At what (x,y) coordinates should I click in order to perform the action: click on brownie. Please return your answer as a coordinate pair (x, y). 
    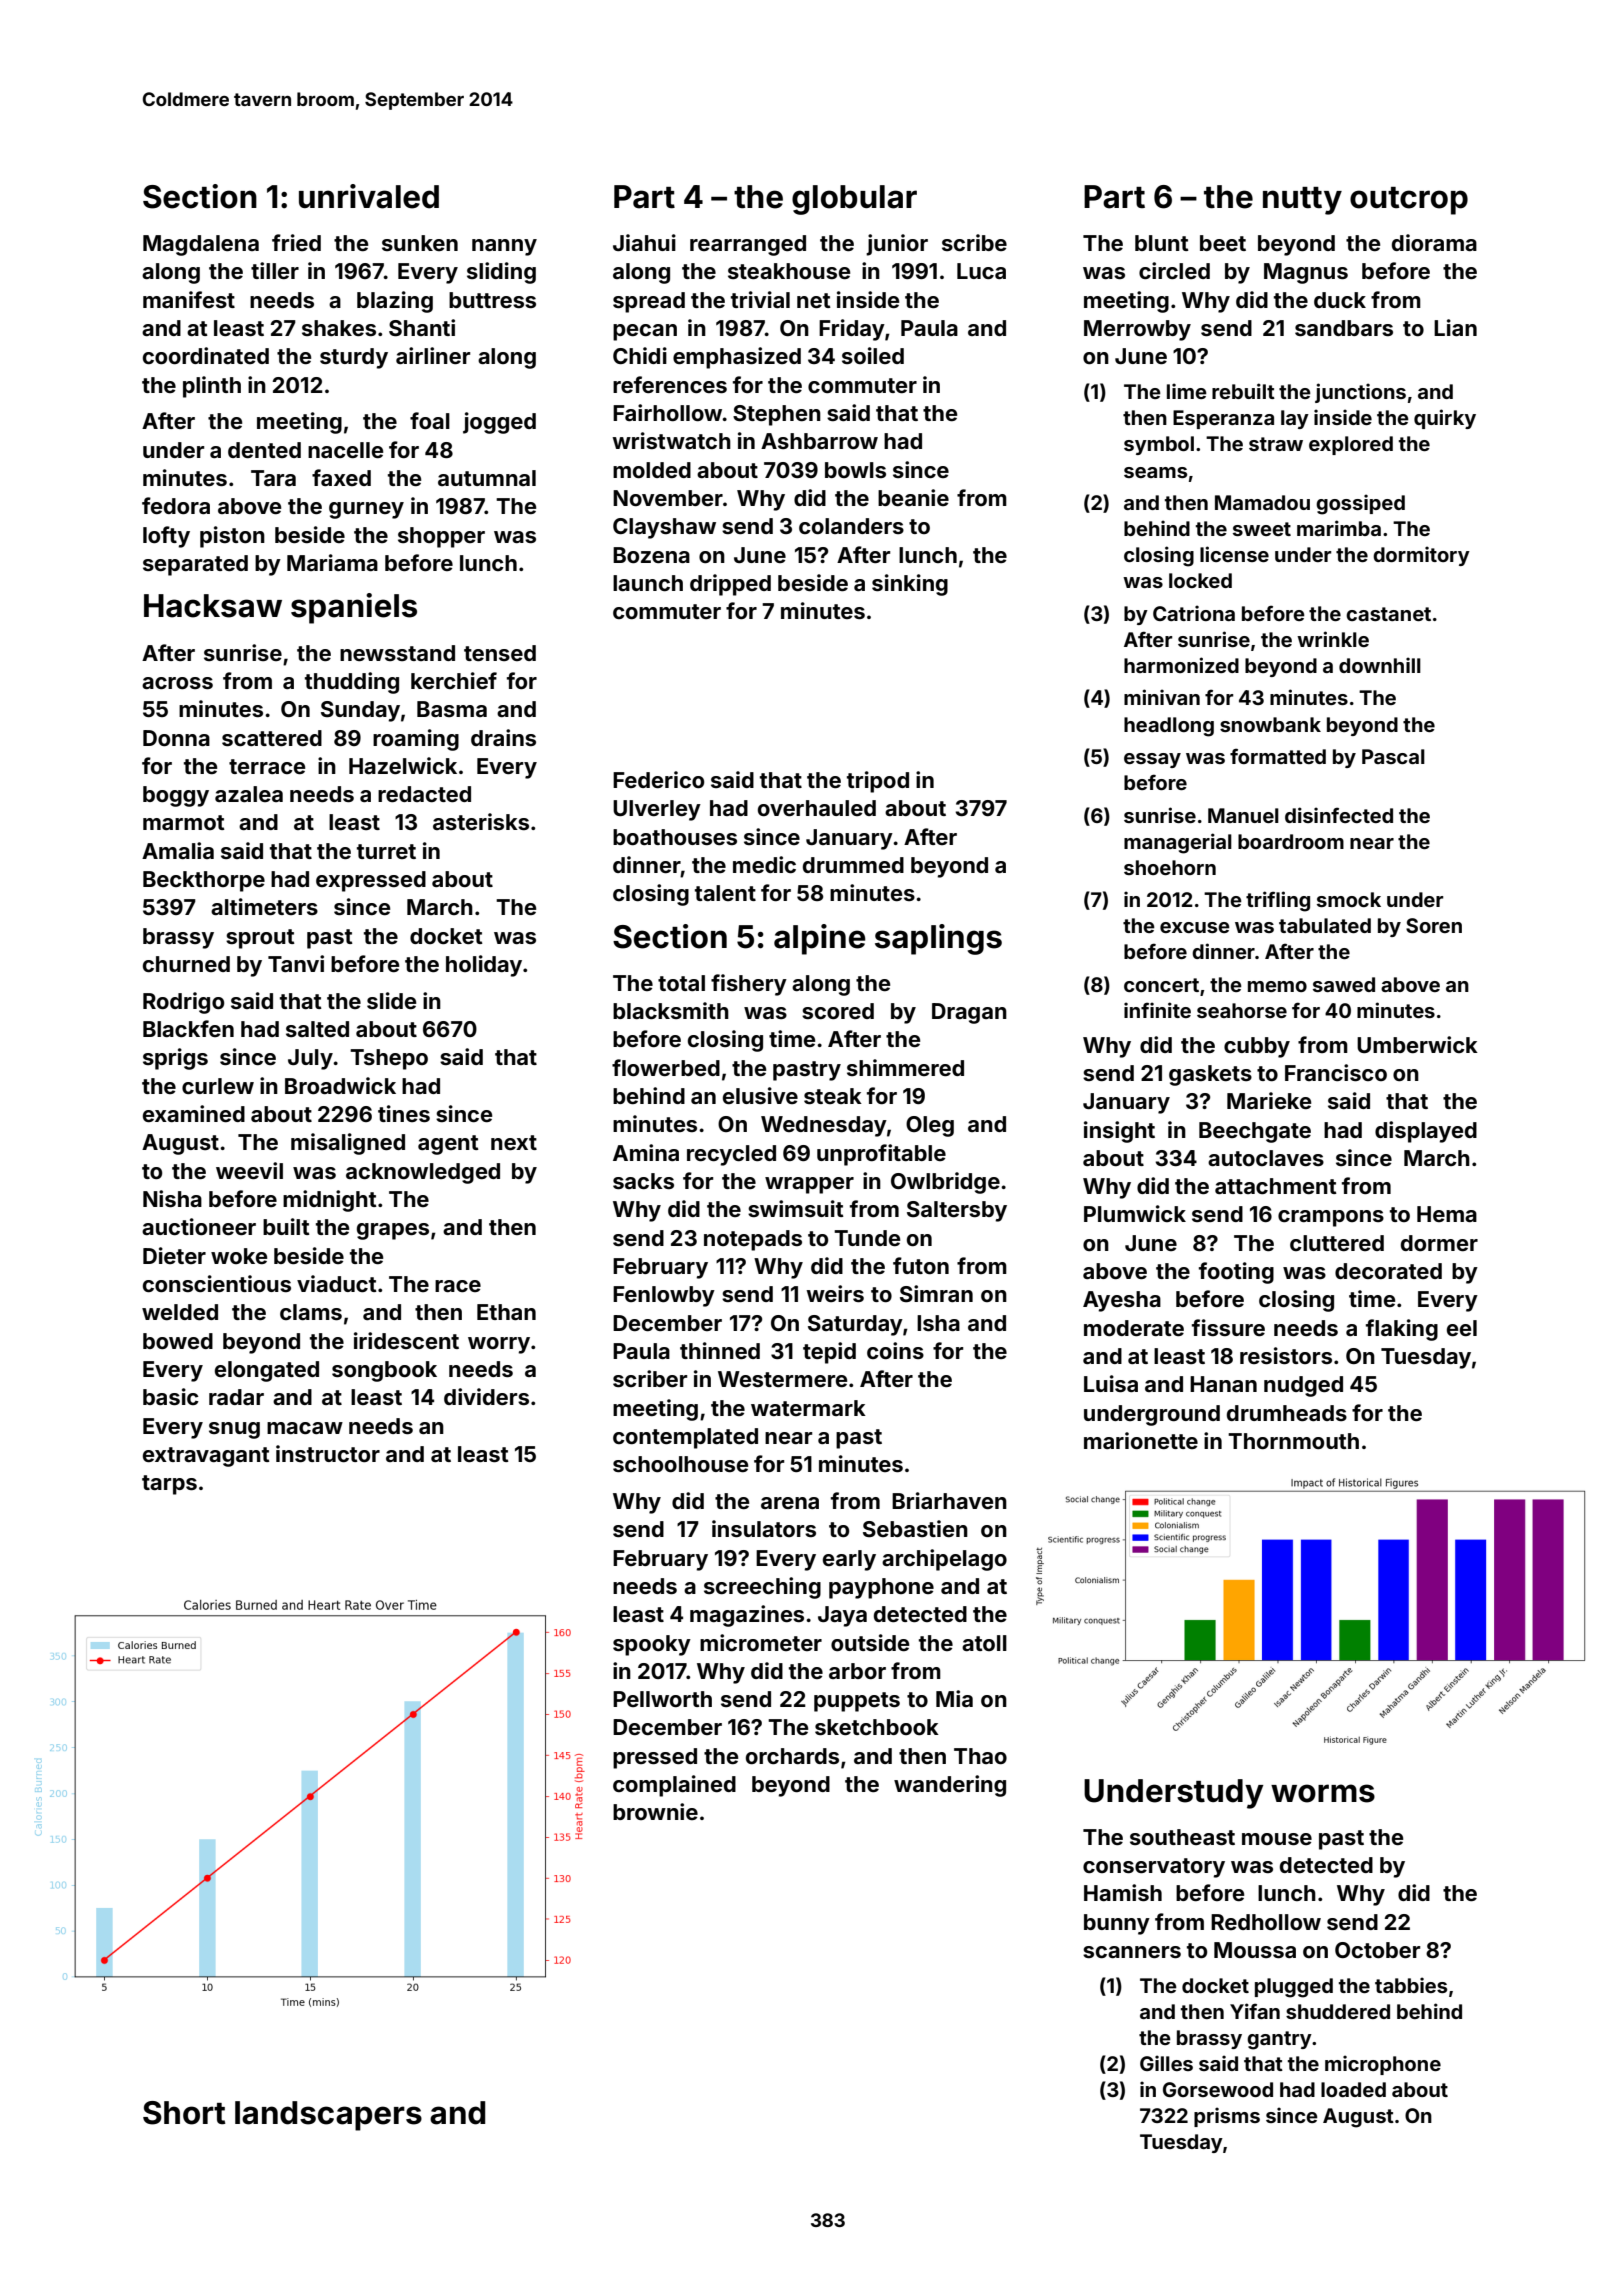
    Looking at the image, I should click on (655, 1811).
